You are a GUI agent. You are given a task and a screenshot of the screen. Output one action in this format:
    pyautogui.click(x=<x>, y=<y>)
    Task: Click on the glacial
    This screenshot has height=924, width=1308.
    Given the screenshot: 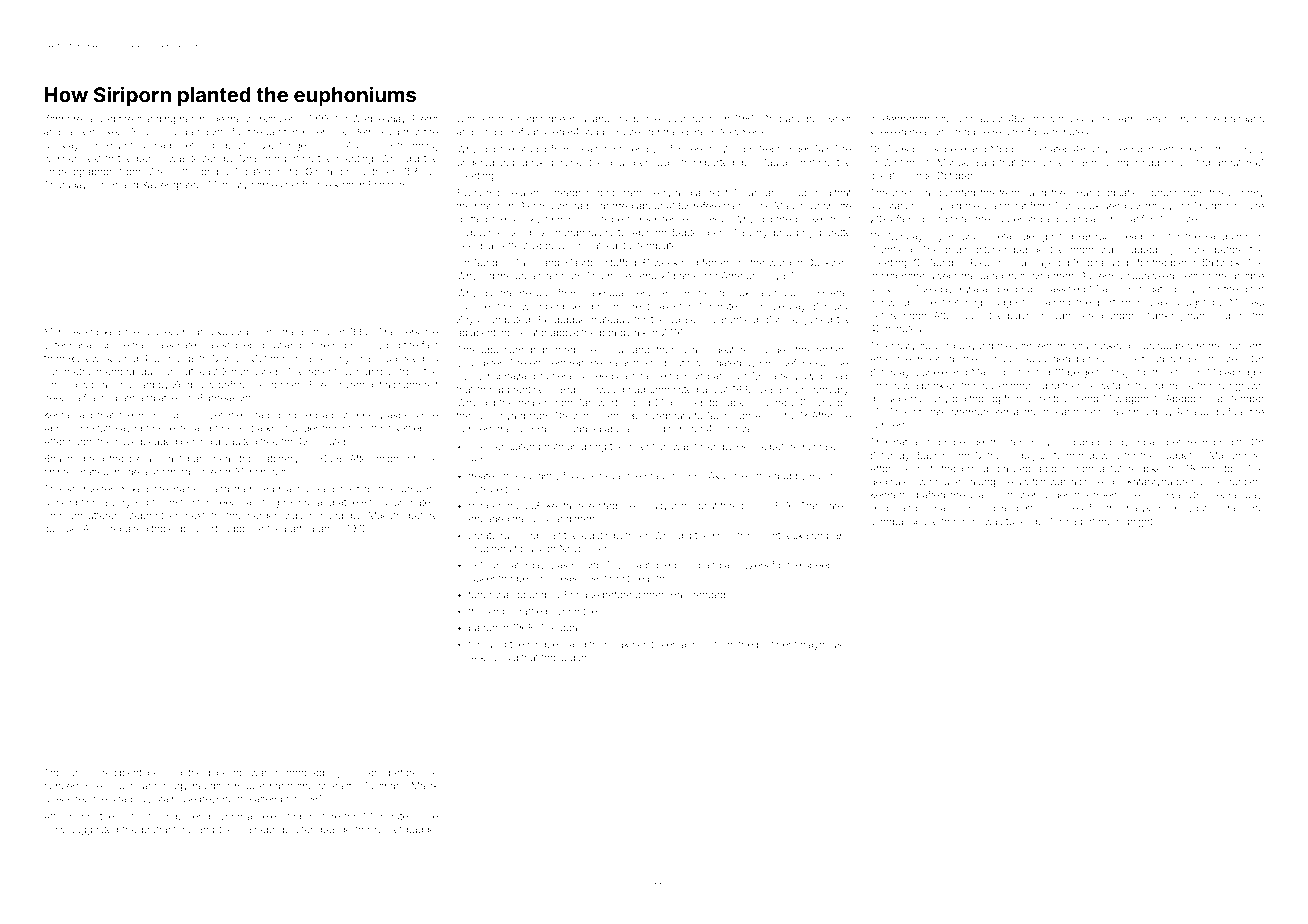 What is the action you would take?
    pyautogui.click(x=985, y=496)
